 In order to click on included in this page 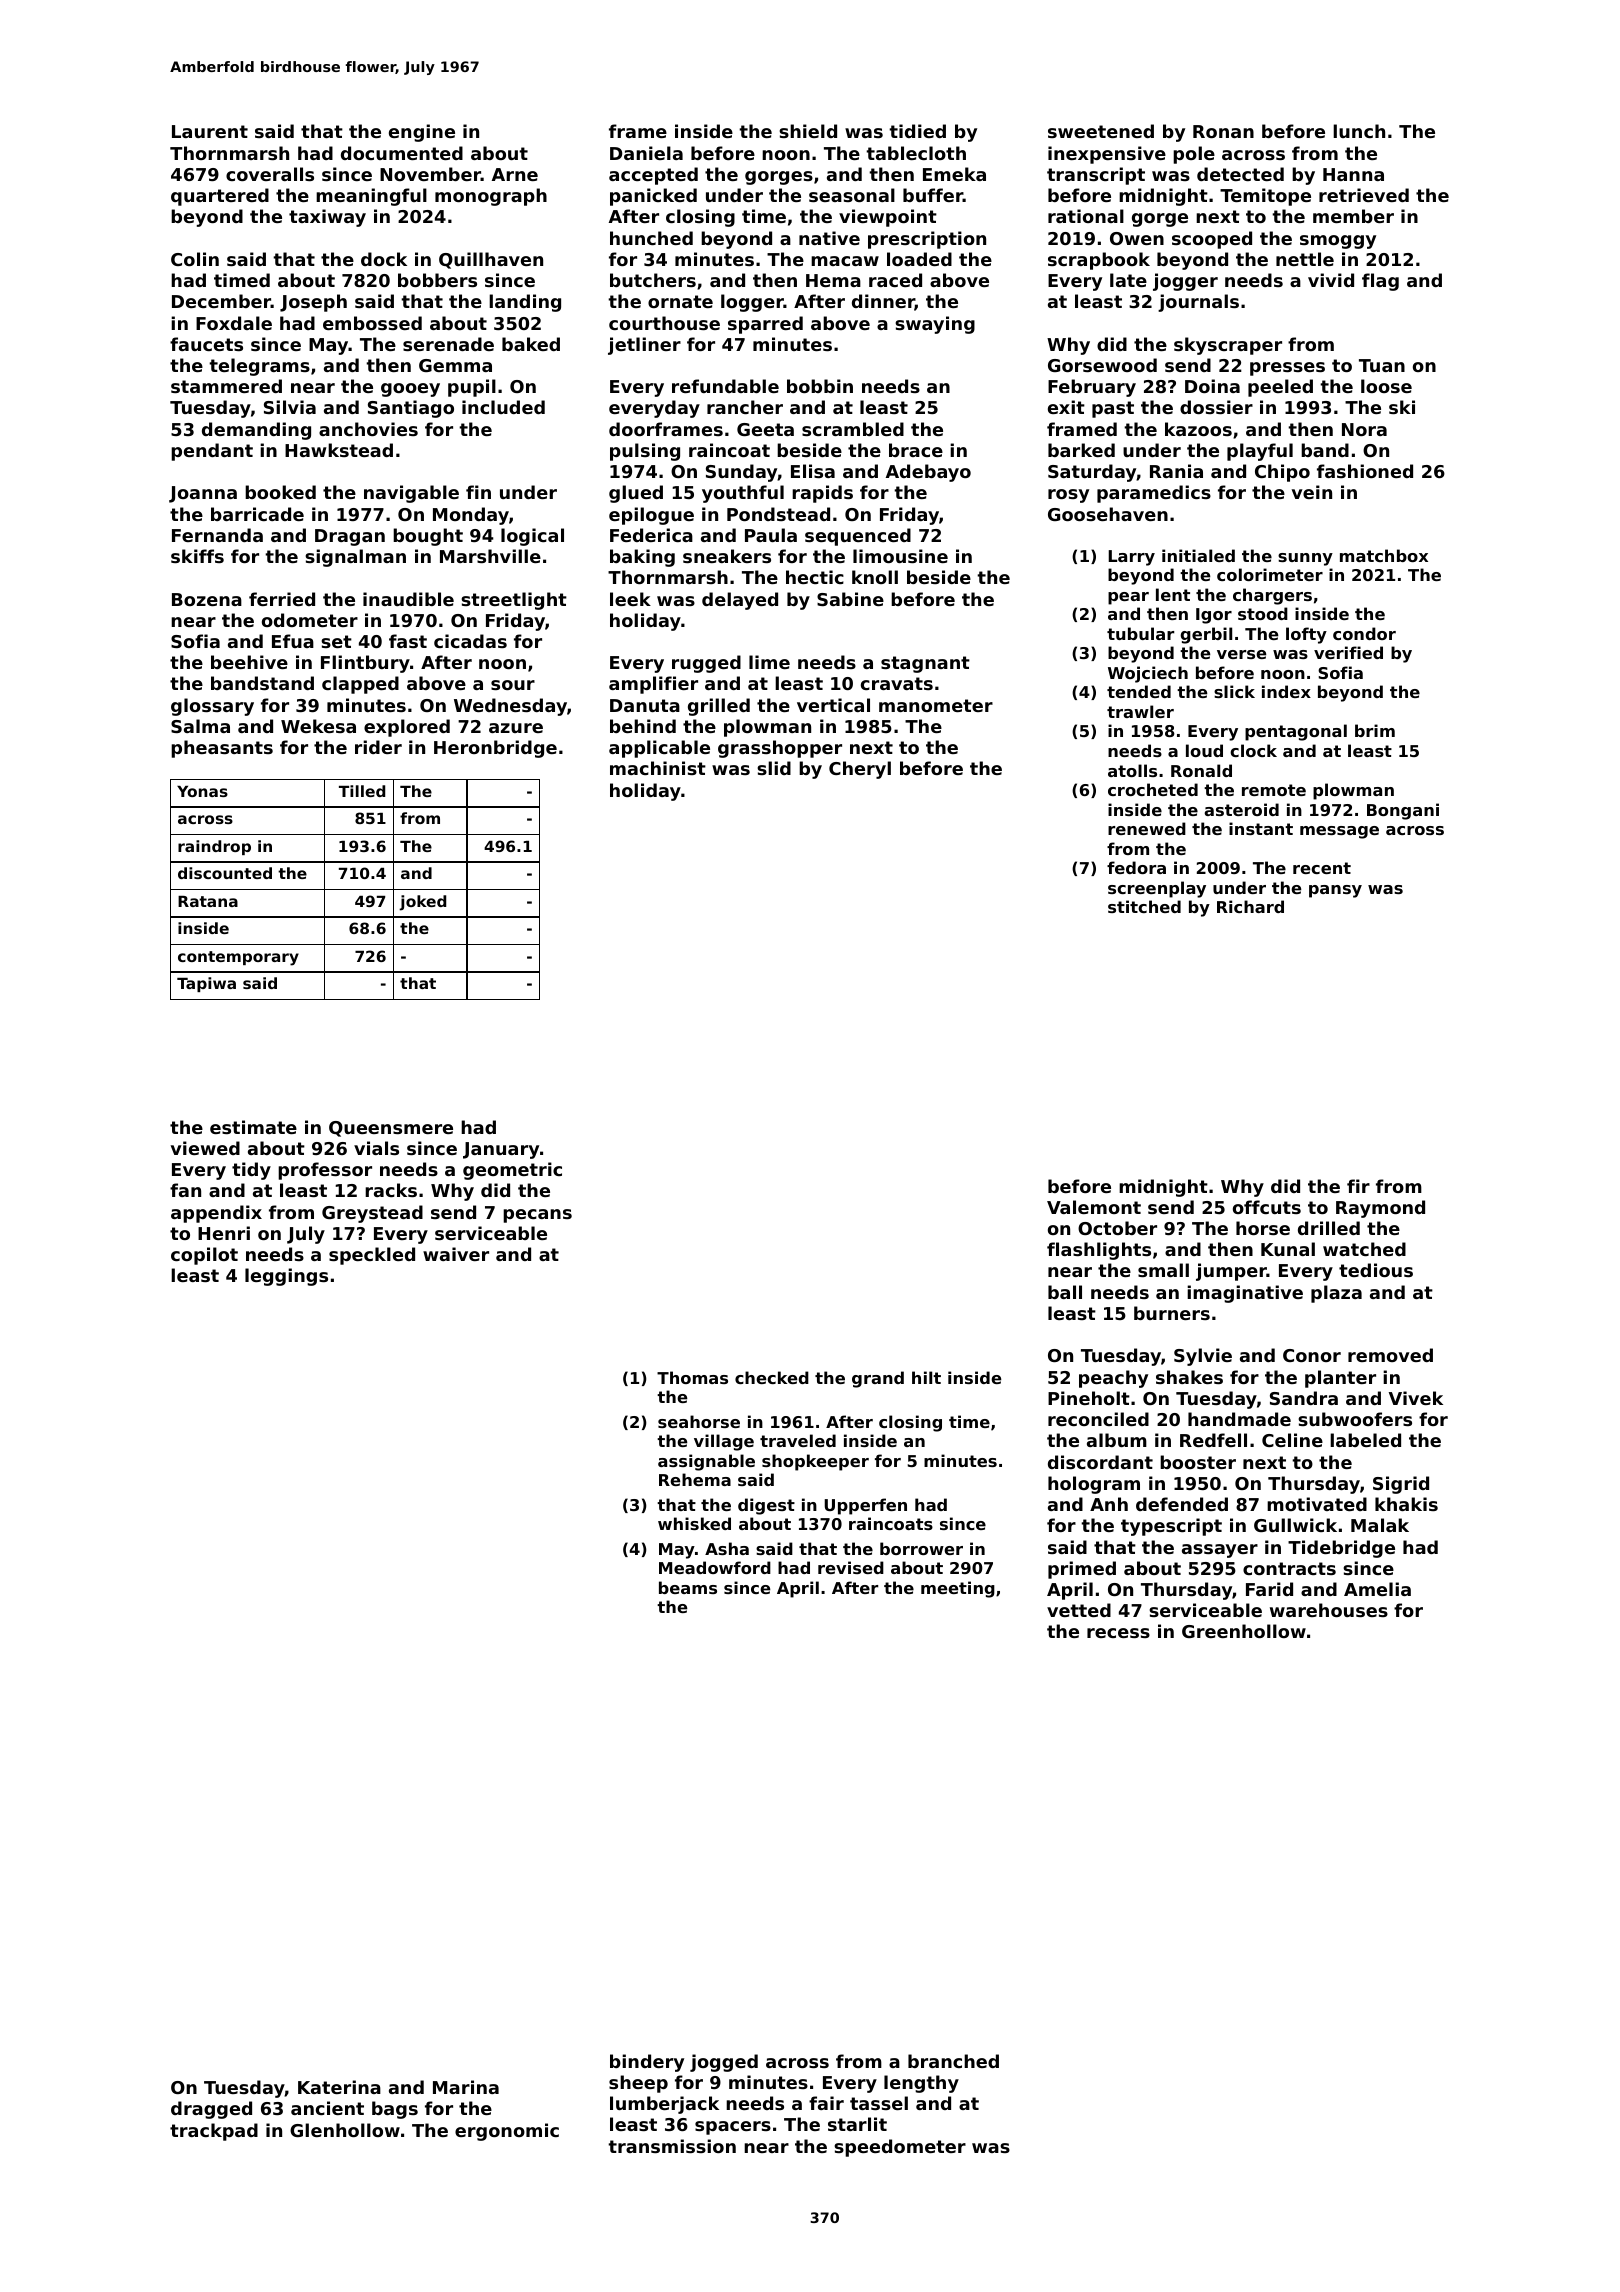, I will do `click(503, 407)`.
